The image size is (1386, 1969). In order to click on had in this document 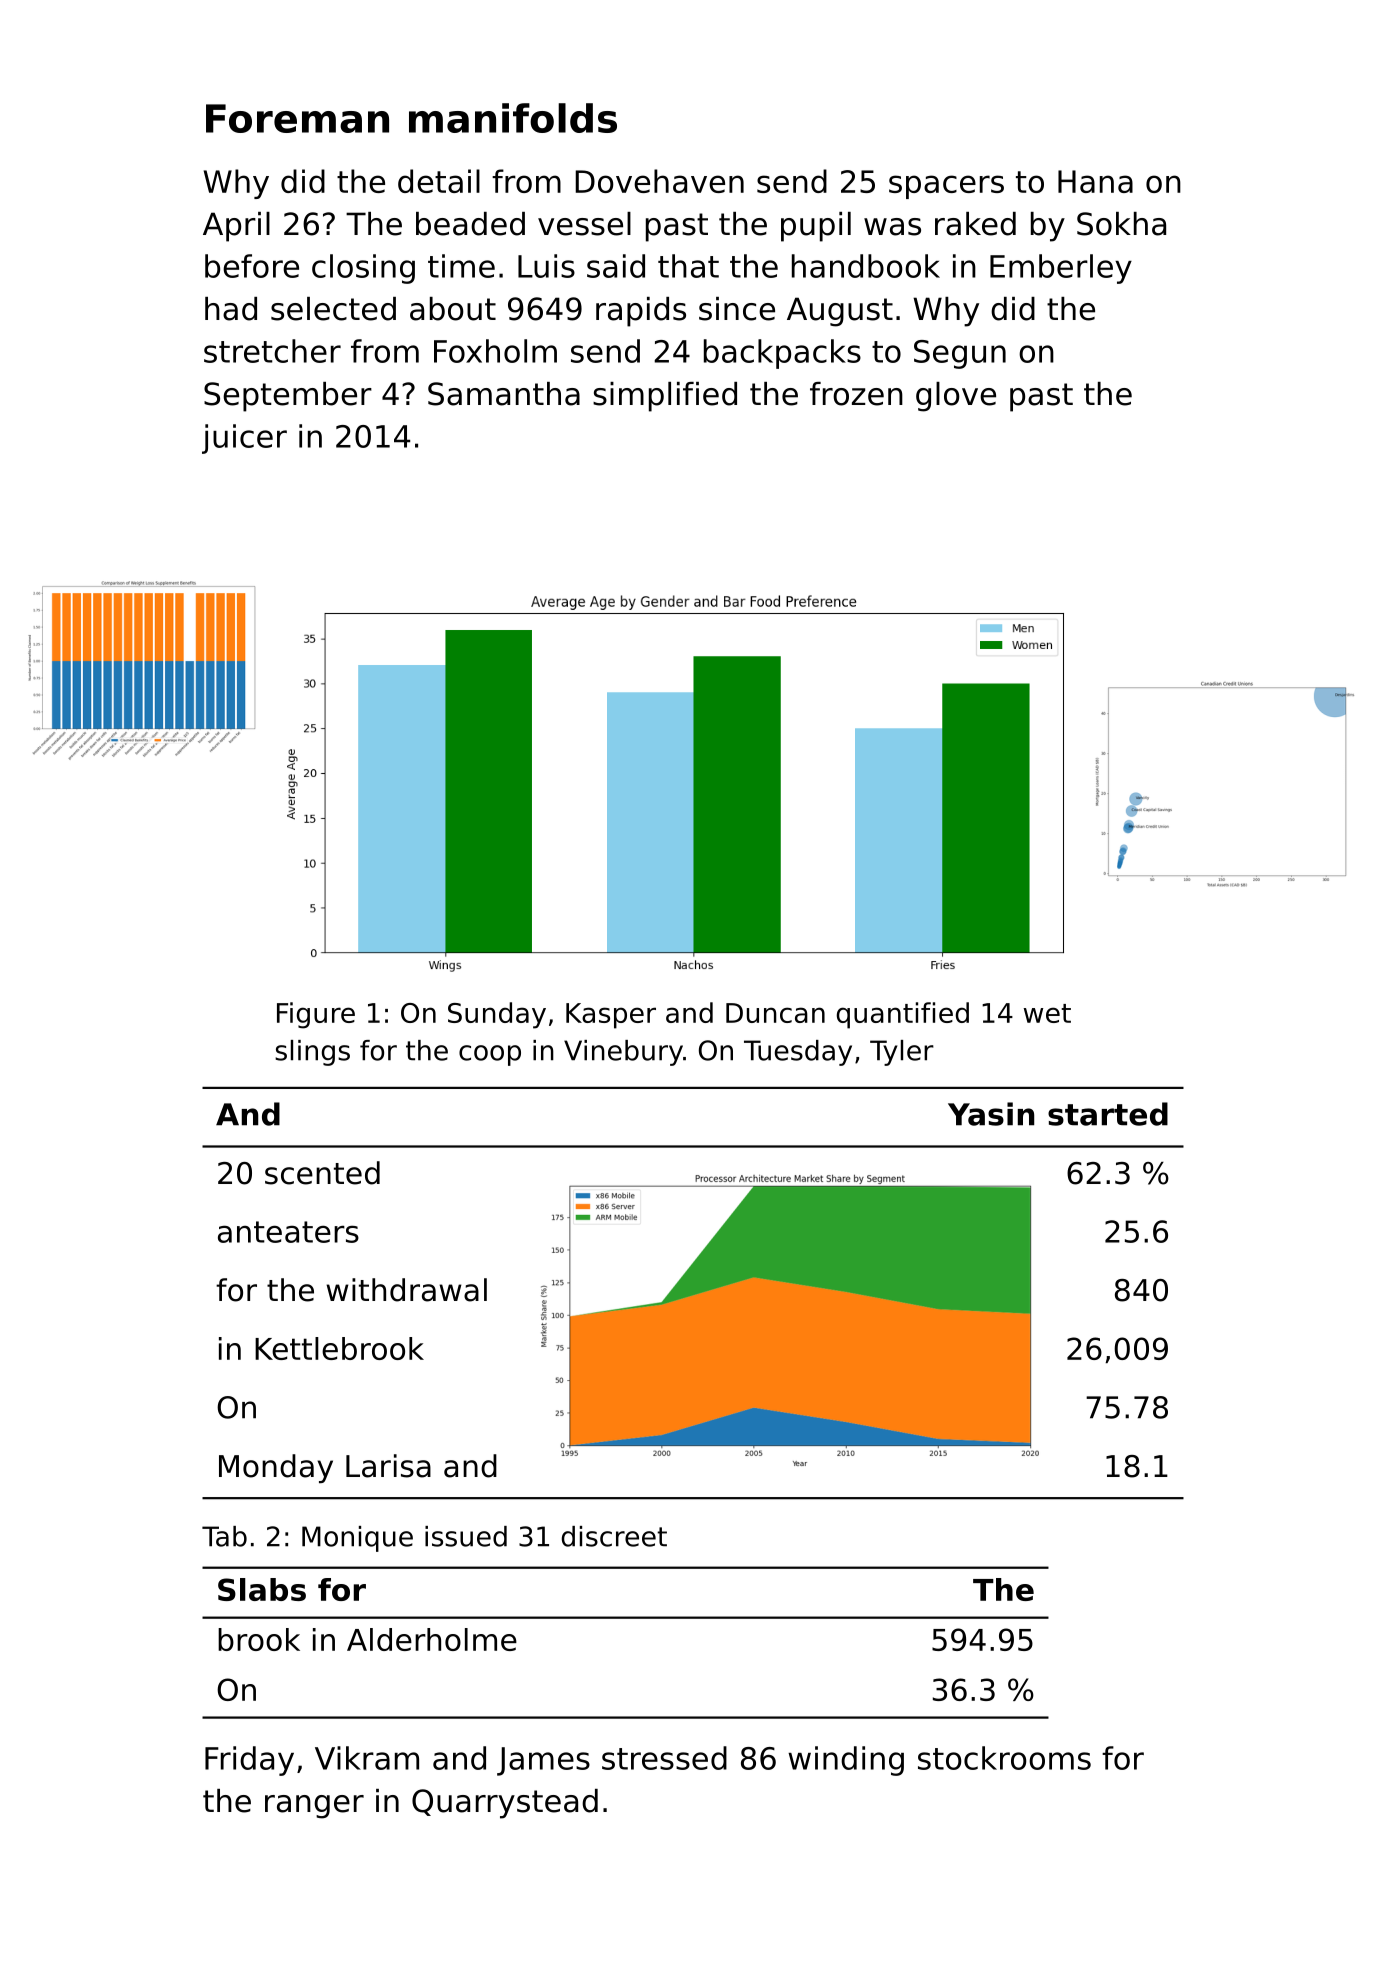, I will do `click(231, 309)`.
